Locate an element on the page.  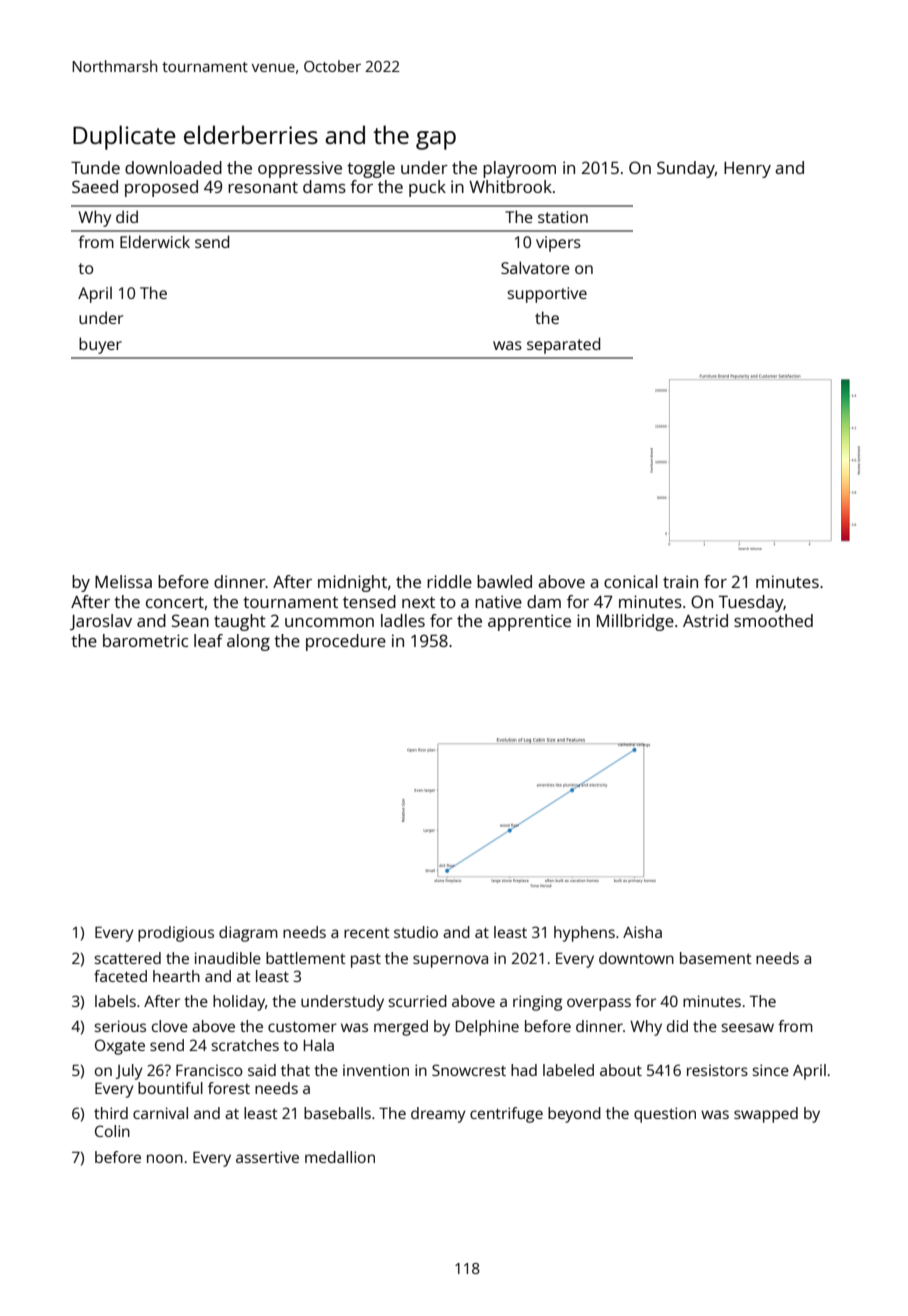
merged is located at coordinates (401, 1028).
